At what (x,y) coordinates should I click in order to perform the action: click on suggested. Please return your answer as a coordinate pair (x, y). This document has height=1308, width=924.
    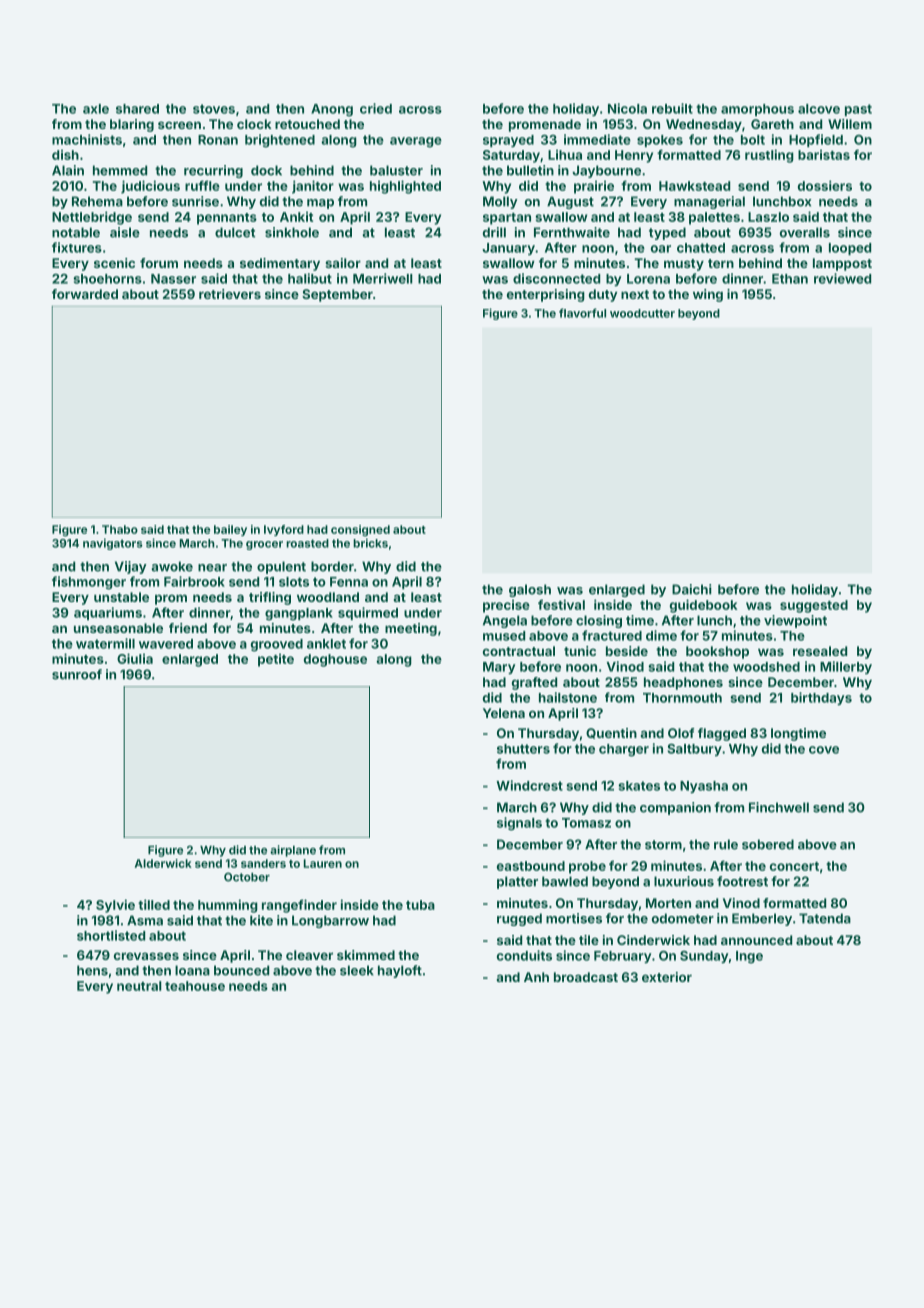
    Looking at the image, I should click on (814, 606).
